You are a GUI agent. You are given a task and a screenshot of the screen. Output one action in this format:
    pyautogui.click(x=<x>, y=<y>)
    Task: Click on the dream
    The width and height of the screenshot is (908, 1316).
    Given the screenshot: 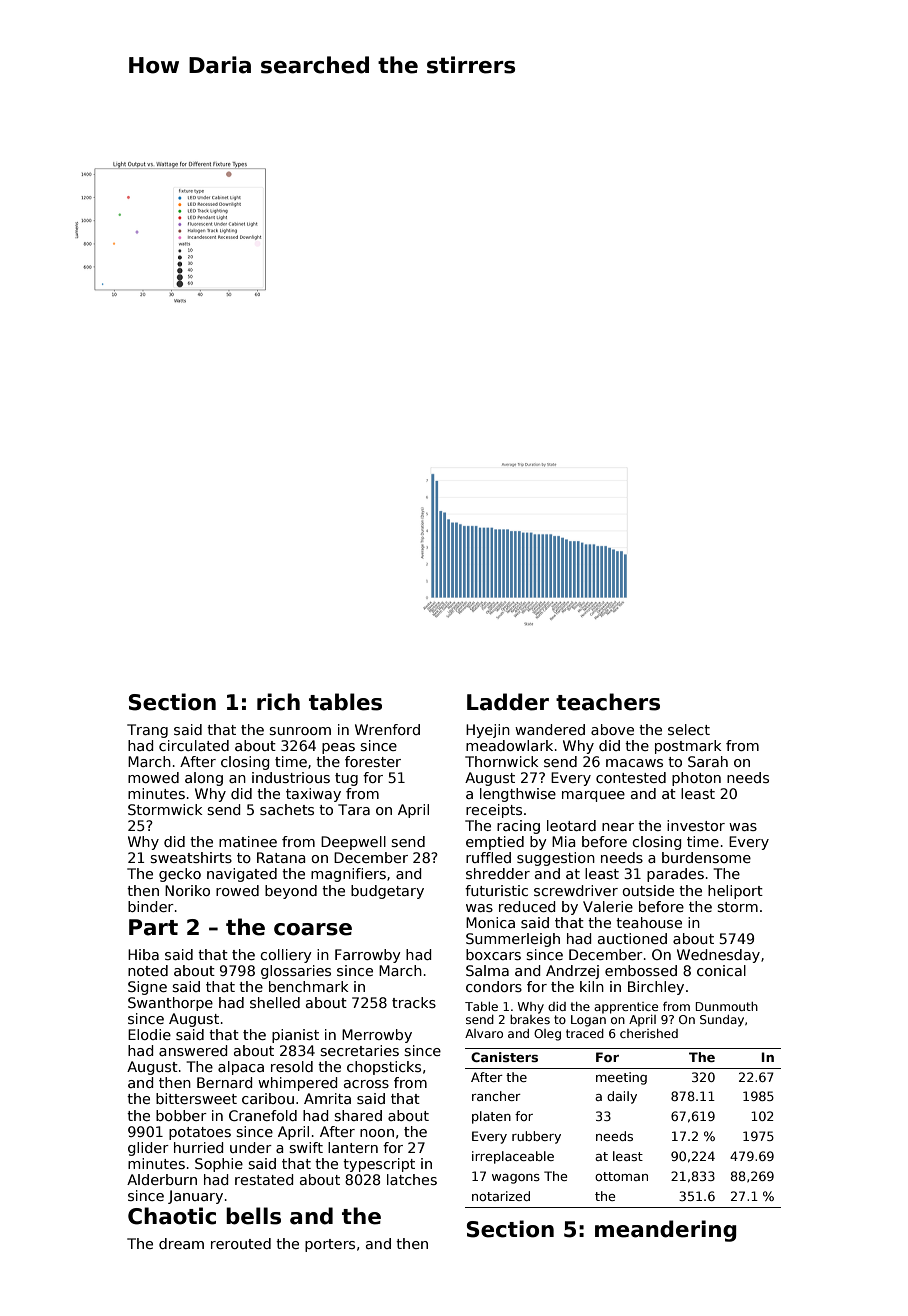 What is the action you would take?
    pyautogui.click(x=181, y=1243)
